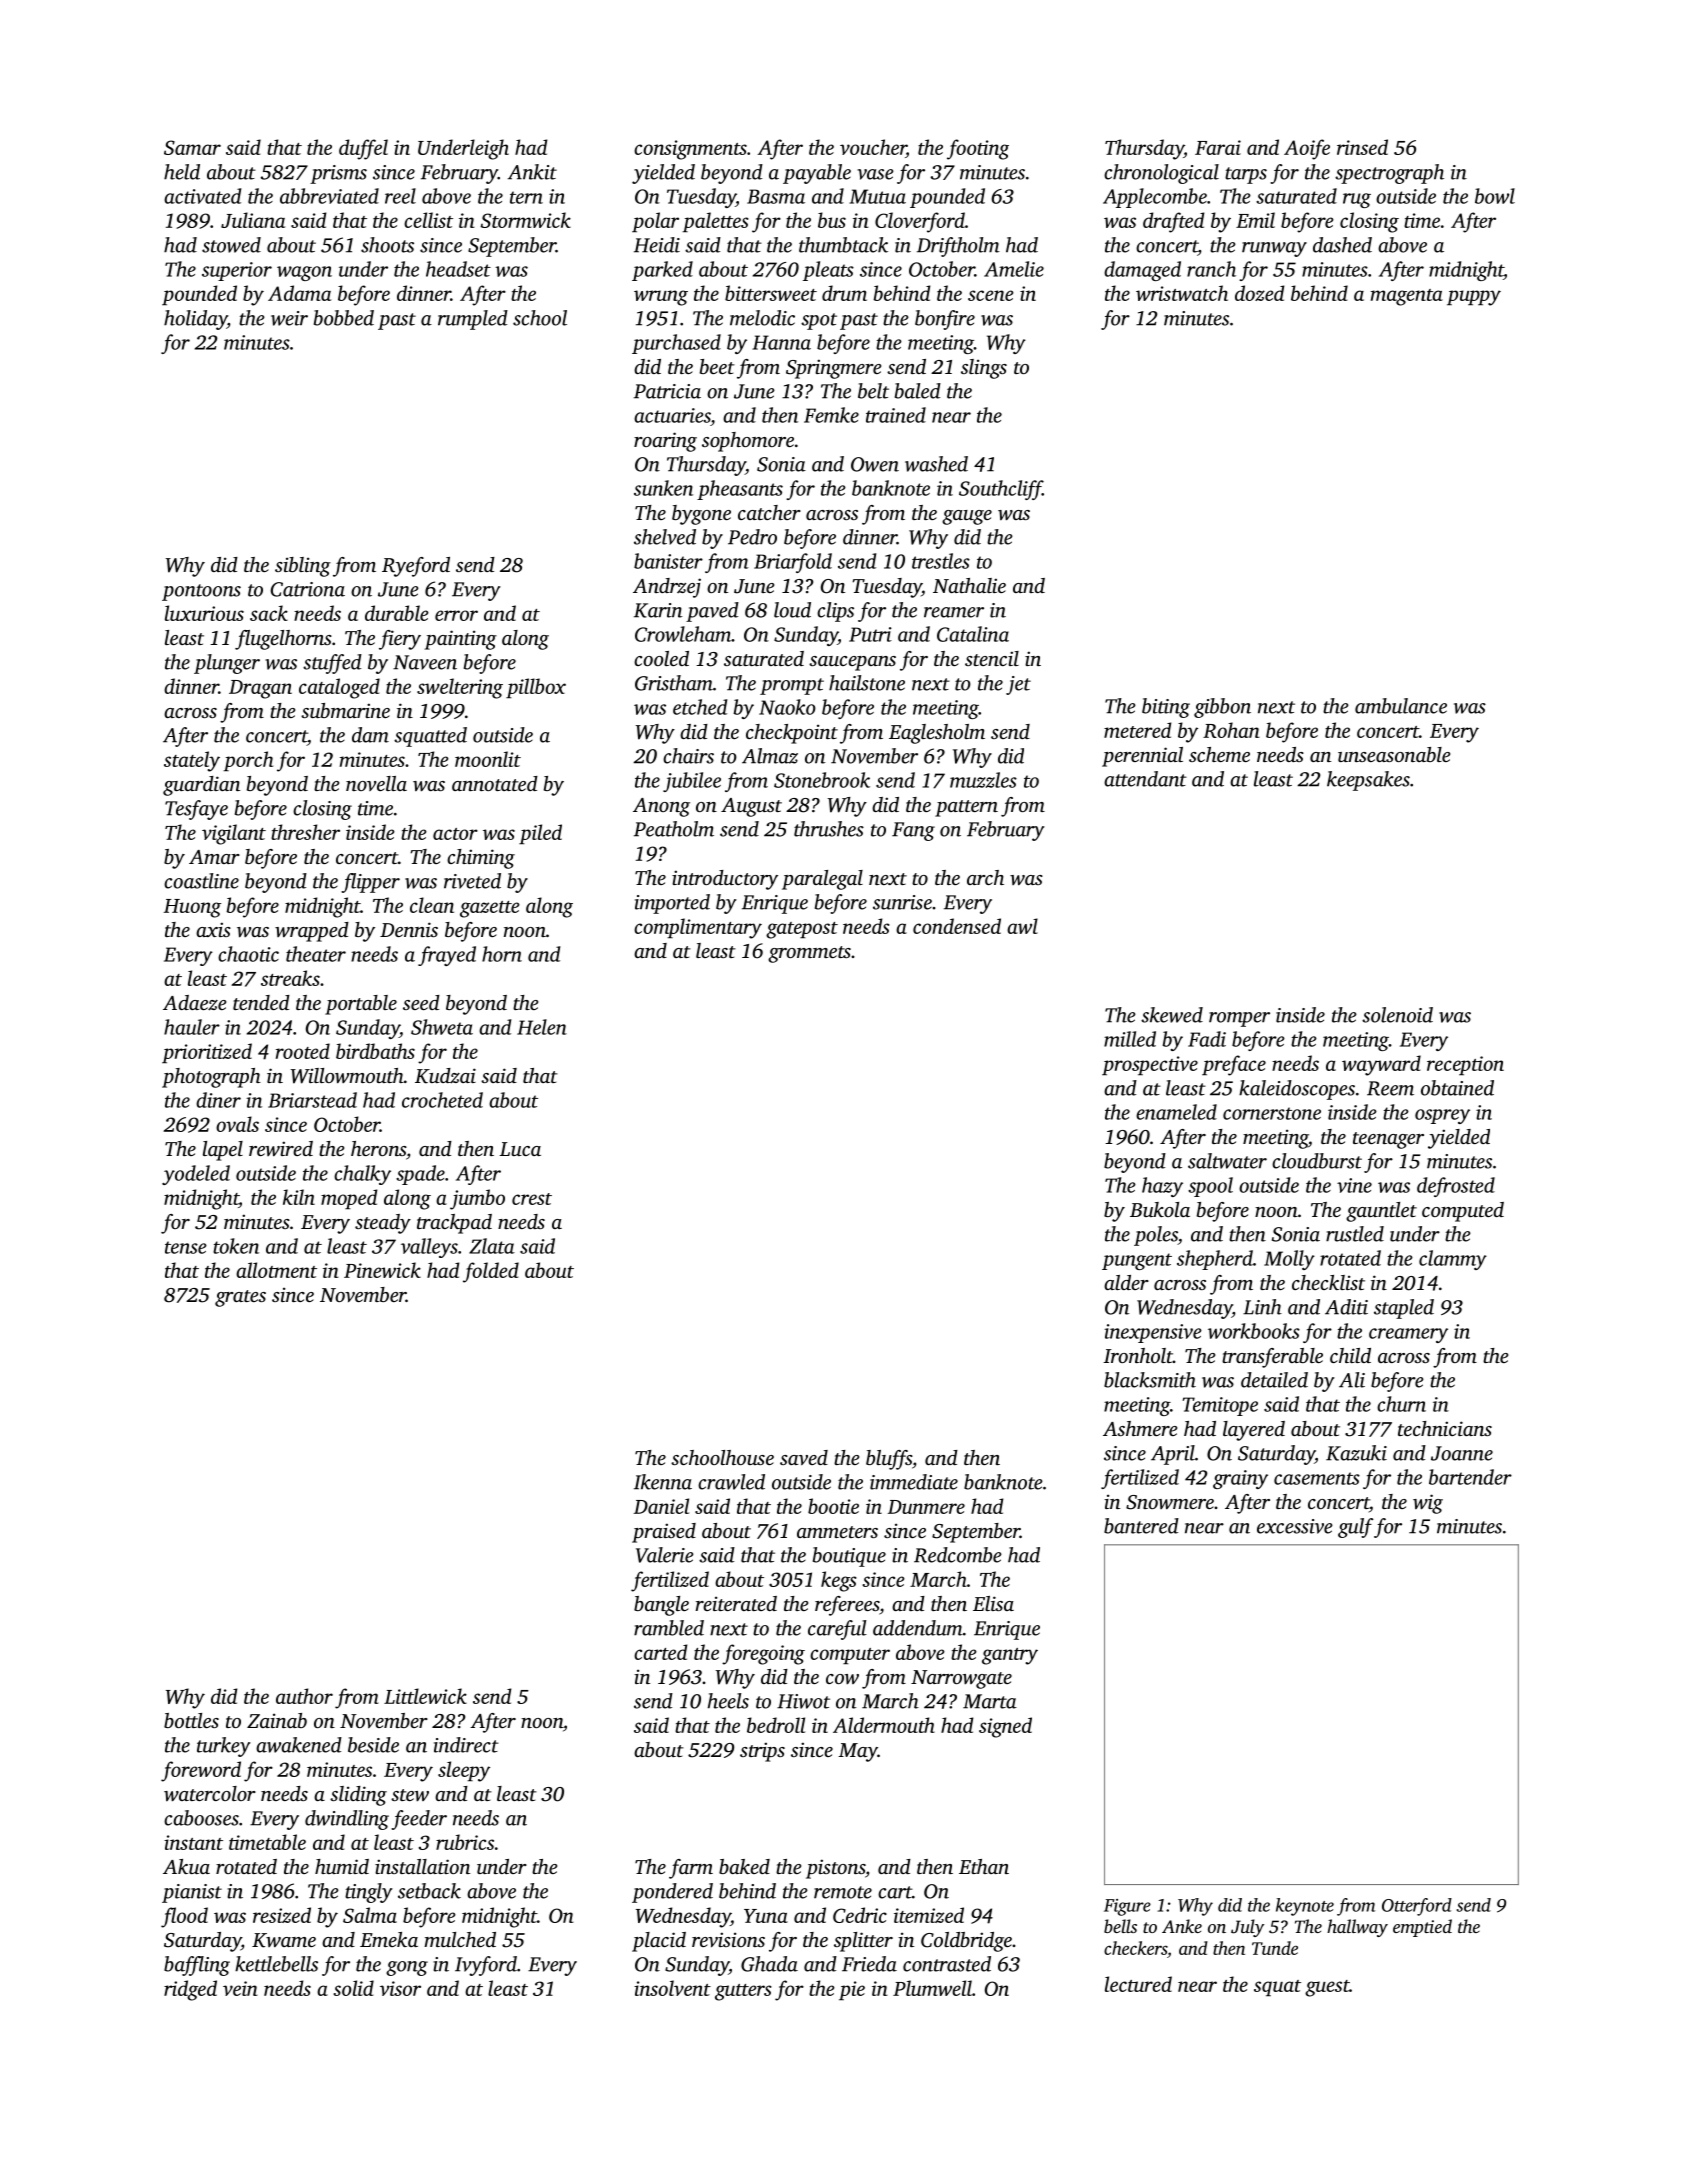  Describe the element at coordinates (240, 1298) in the page. I see `grates` at that location.
